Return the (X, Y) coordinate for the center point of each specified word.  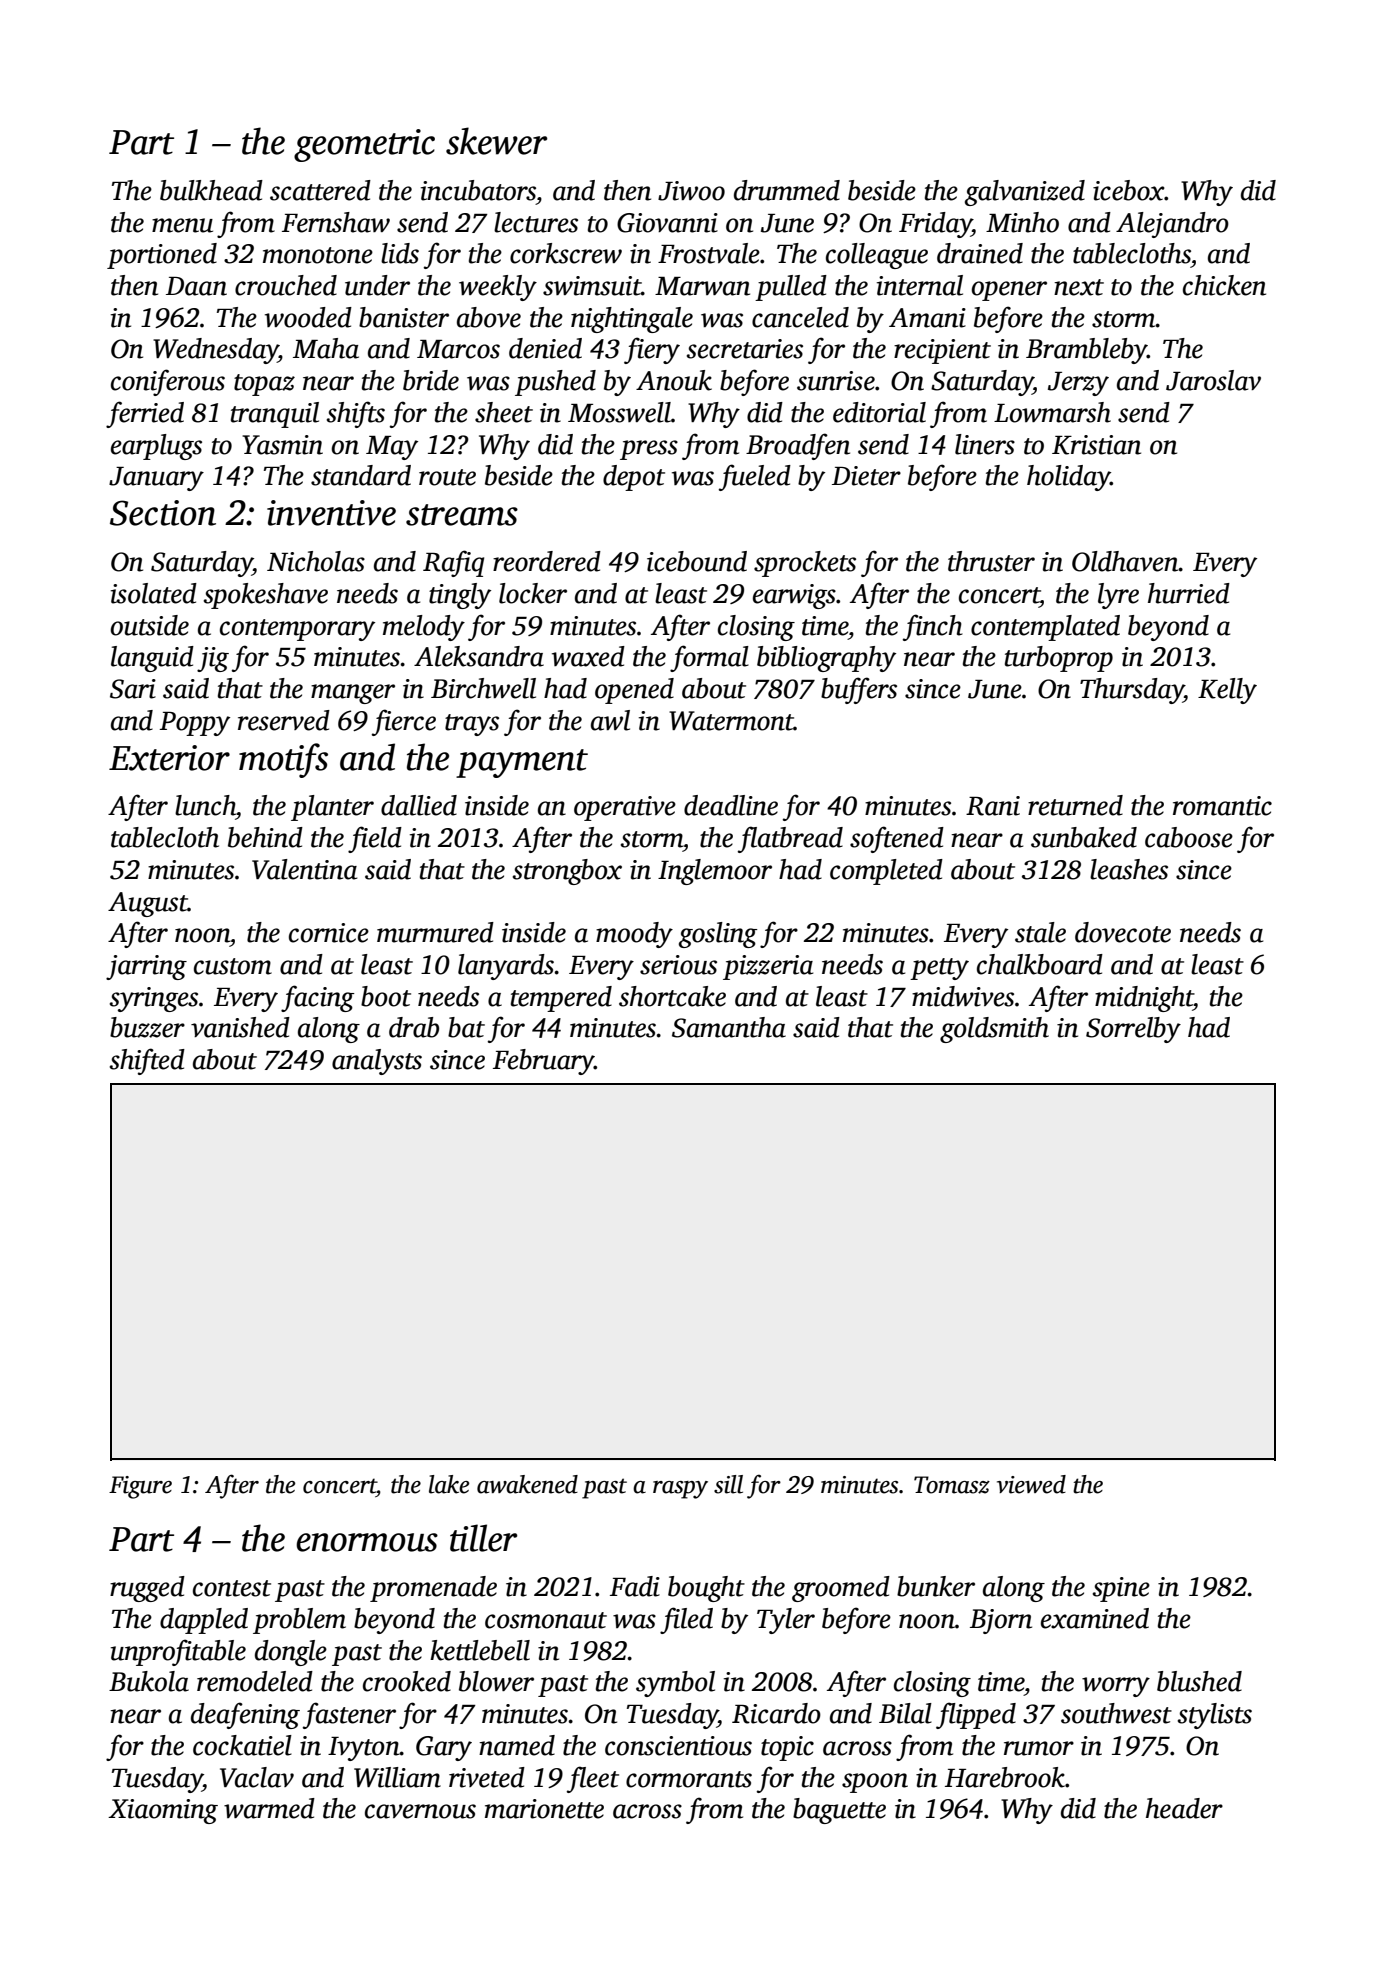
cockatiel (242, 1745)
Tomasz (952, 1485)
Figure (140, 1487)
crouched (286, 285)
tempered (561, 999)
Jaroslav (1213, 380)
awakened (527, 1484)
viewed (1031, 1484)
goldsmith (994, 1030)
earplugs (156, 447)
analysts (377, 1062)
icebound (697, 561)
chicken (1224, 285)
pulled (791, 288)
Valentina (304, 869)
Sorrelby (1133, 1030)
